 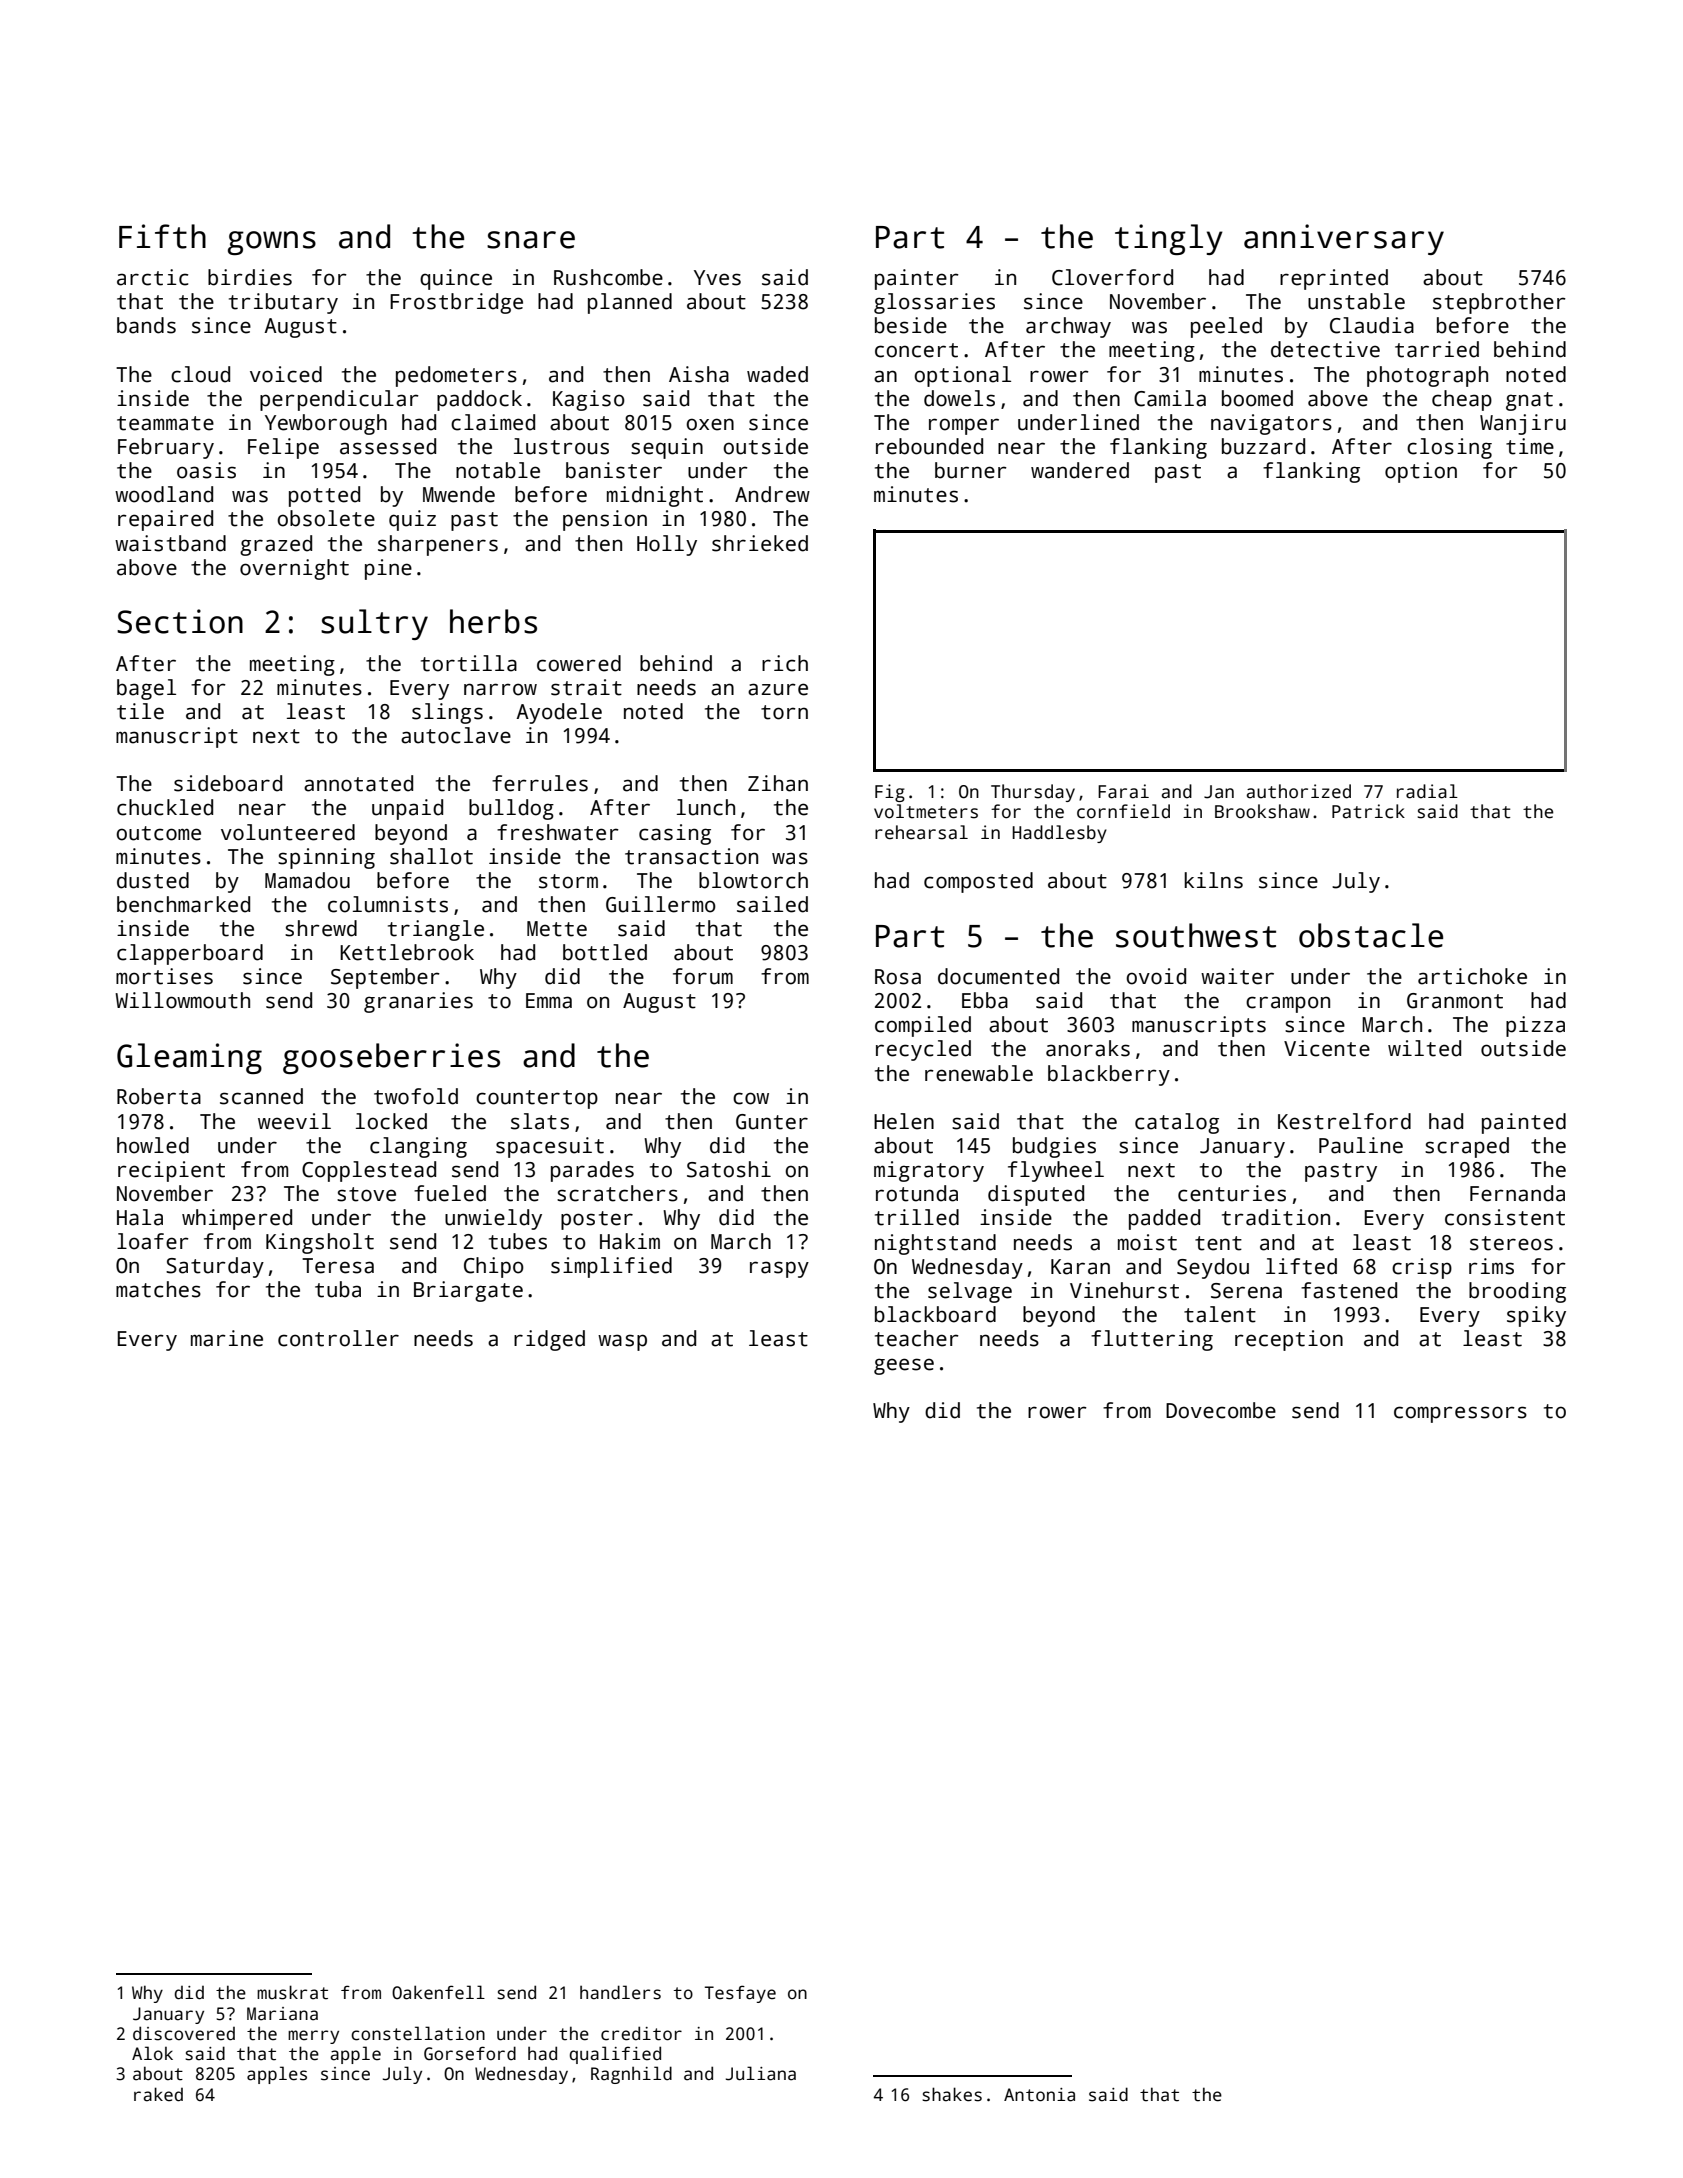 What do you see at coordinates (418, 1002) in the document?
I see `granaries` at bounding box center [418, 1002].
